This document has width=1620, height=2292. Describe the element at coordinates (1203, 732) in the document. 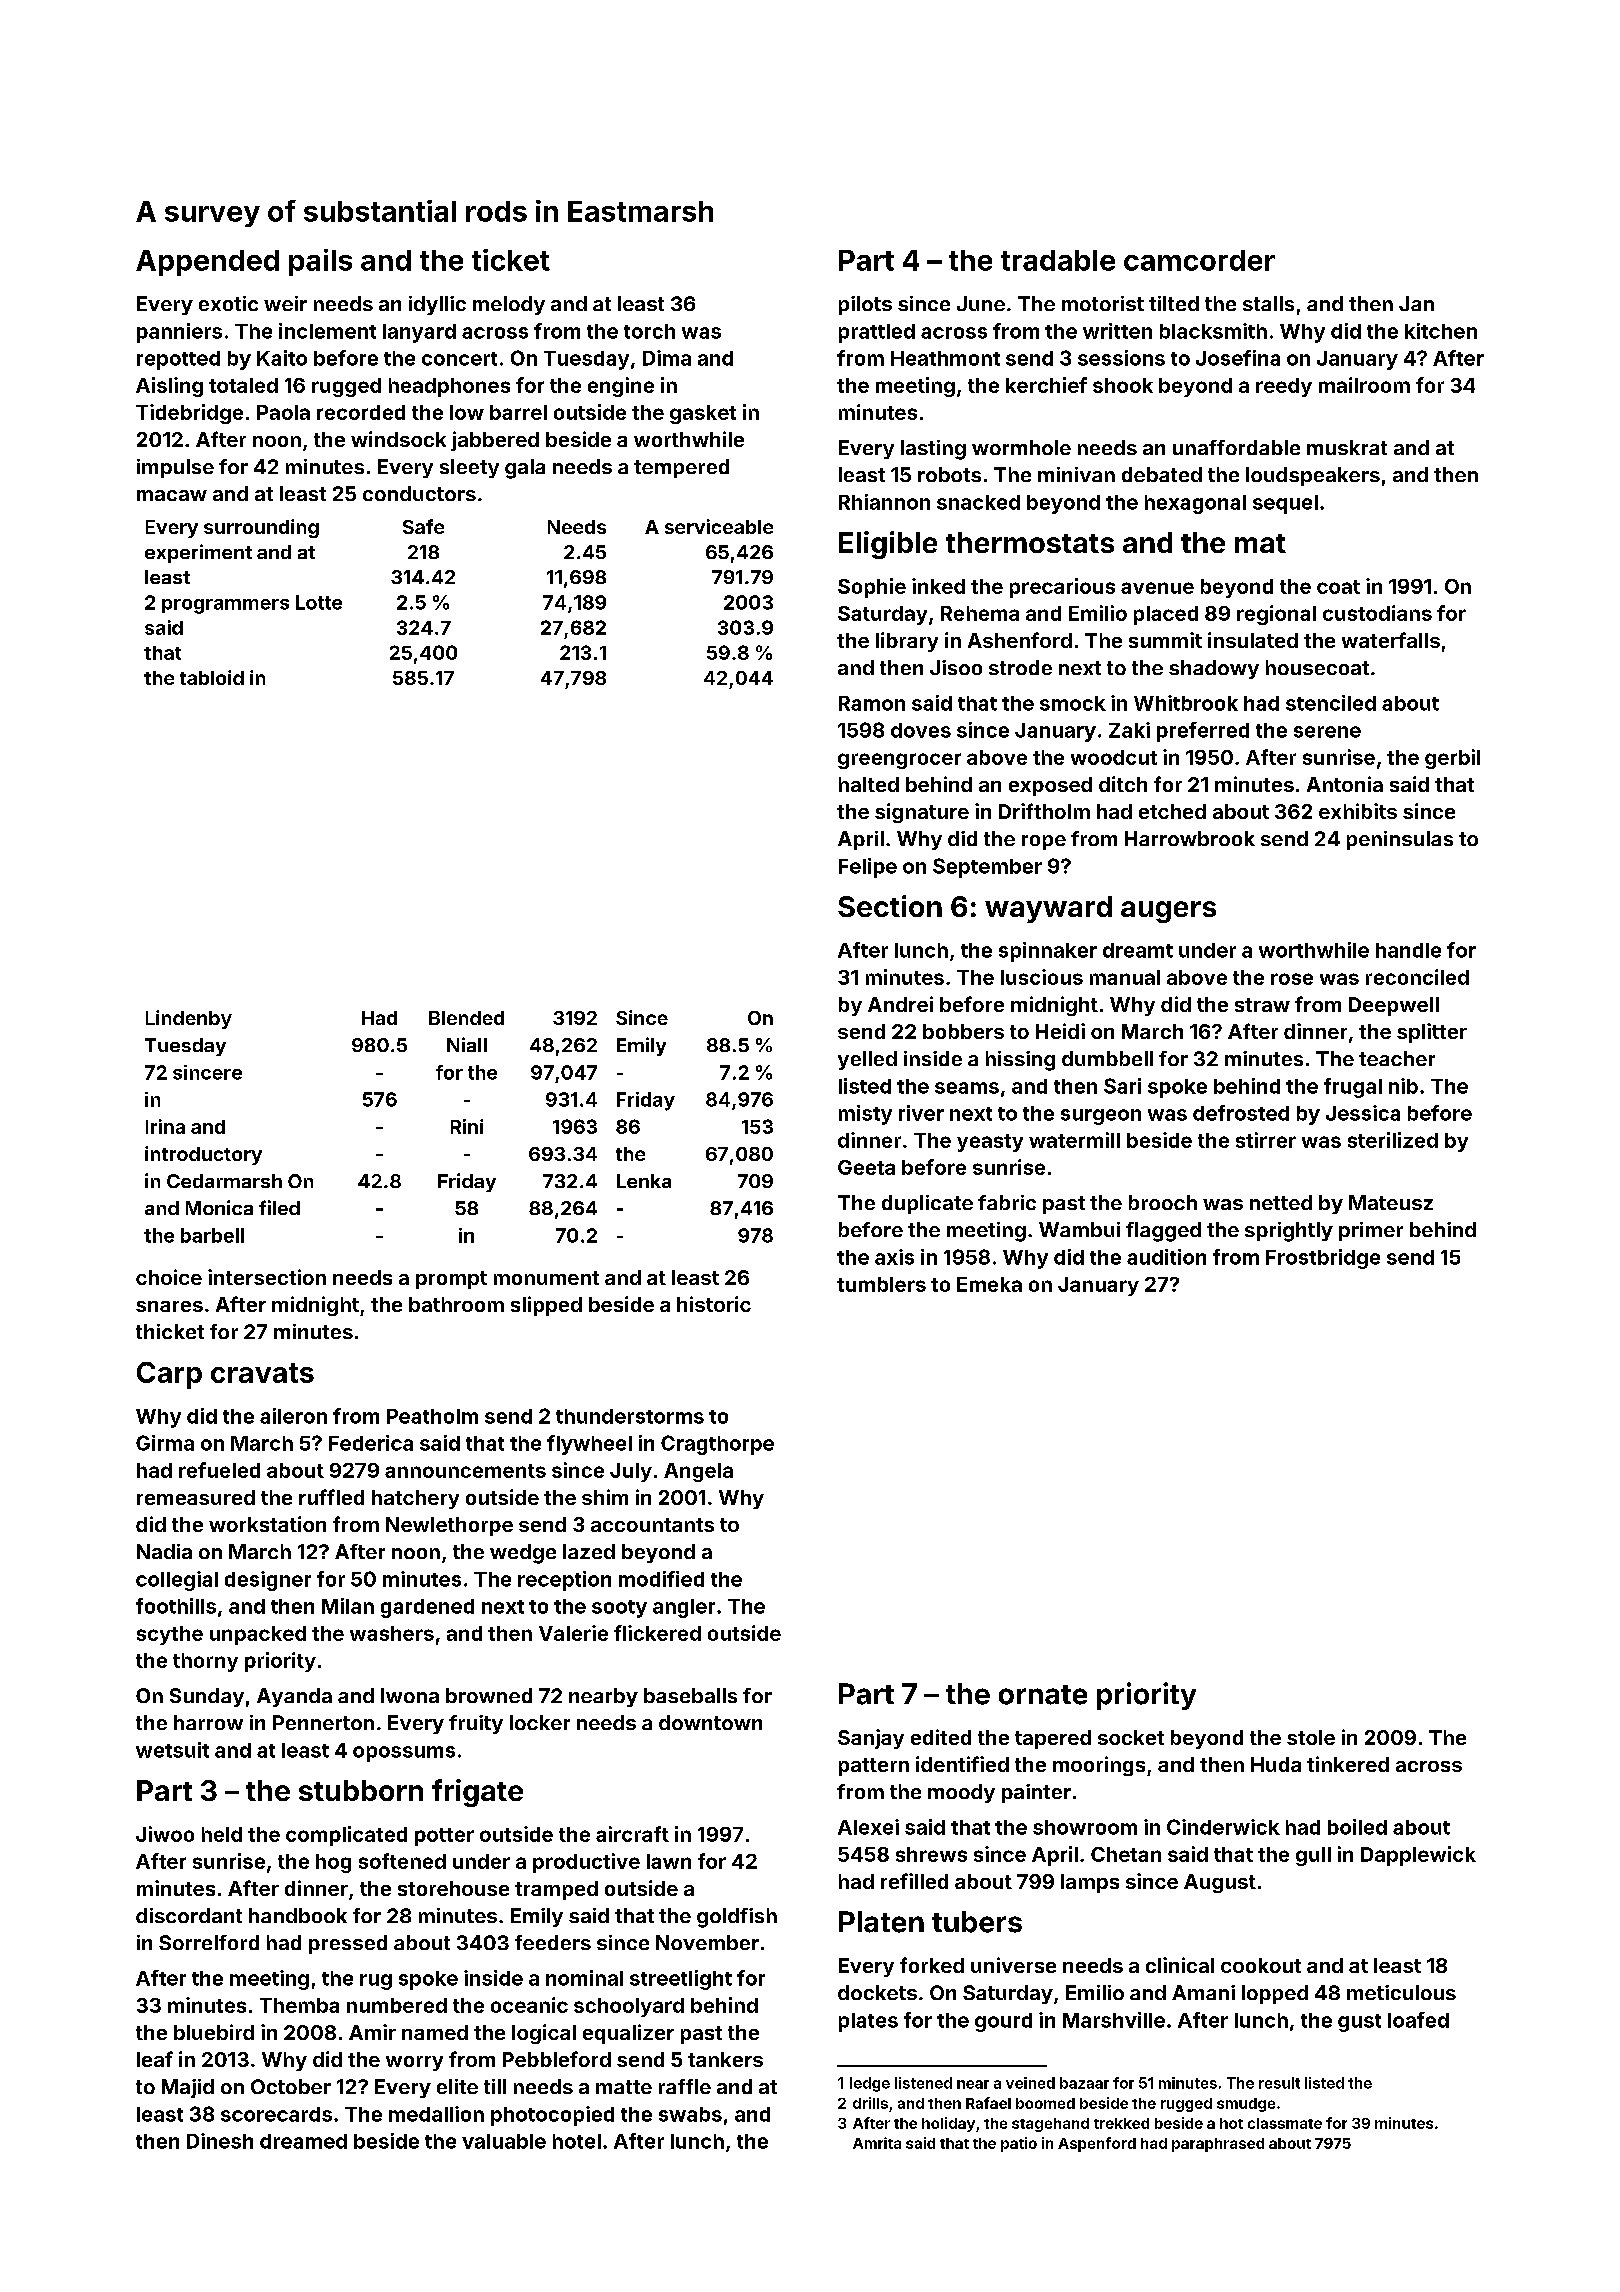

I see `preferred` at that location.
